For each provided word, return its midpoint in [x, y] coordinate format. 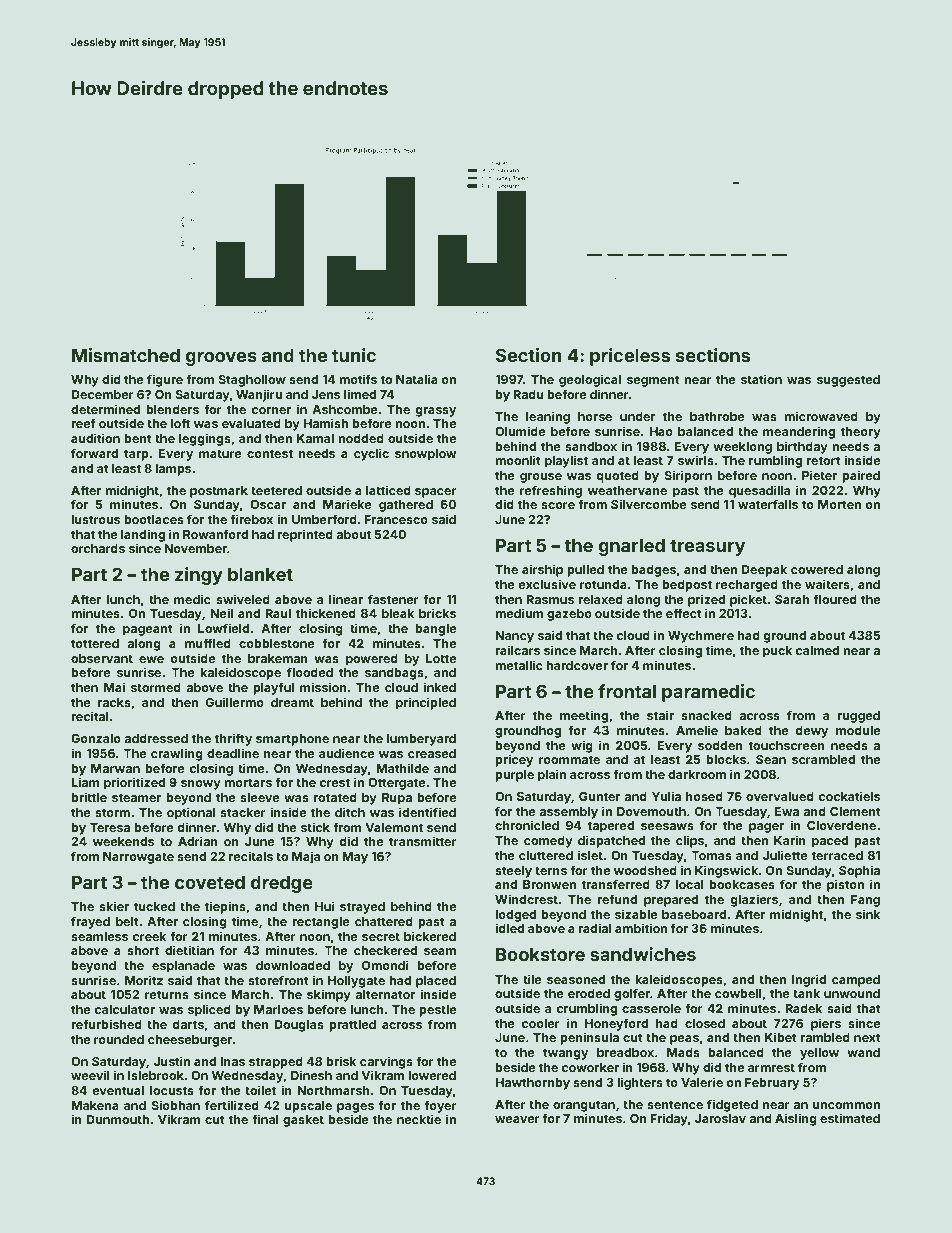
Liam [85, 782]
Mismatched [126, 355]
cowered [817, 569]
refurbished [106, 1024]
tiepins [225, 907]
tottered [95, 643]
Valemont [394, 827]
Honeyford [616, 1024]
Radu [528, 394]
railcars [517, 650]
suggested [848, 381]
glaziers [754, 900]
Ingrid [809, 980]
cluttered [546, 855]
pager [766, 828]
